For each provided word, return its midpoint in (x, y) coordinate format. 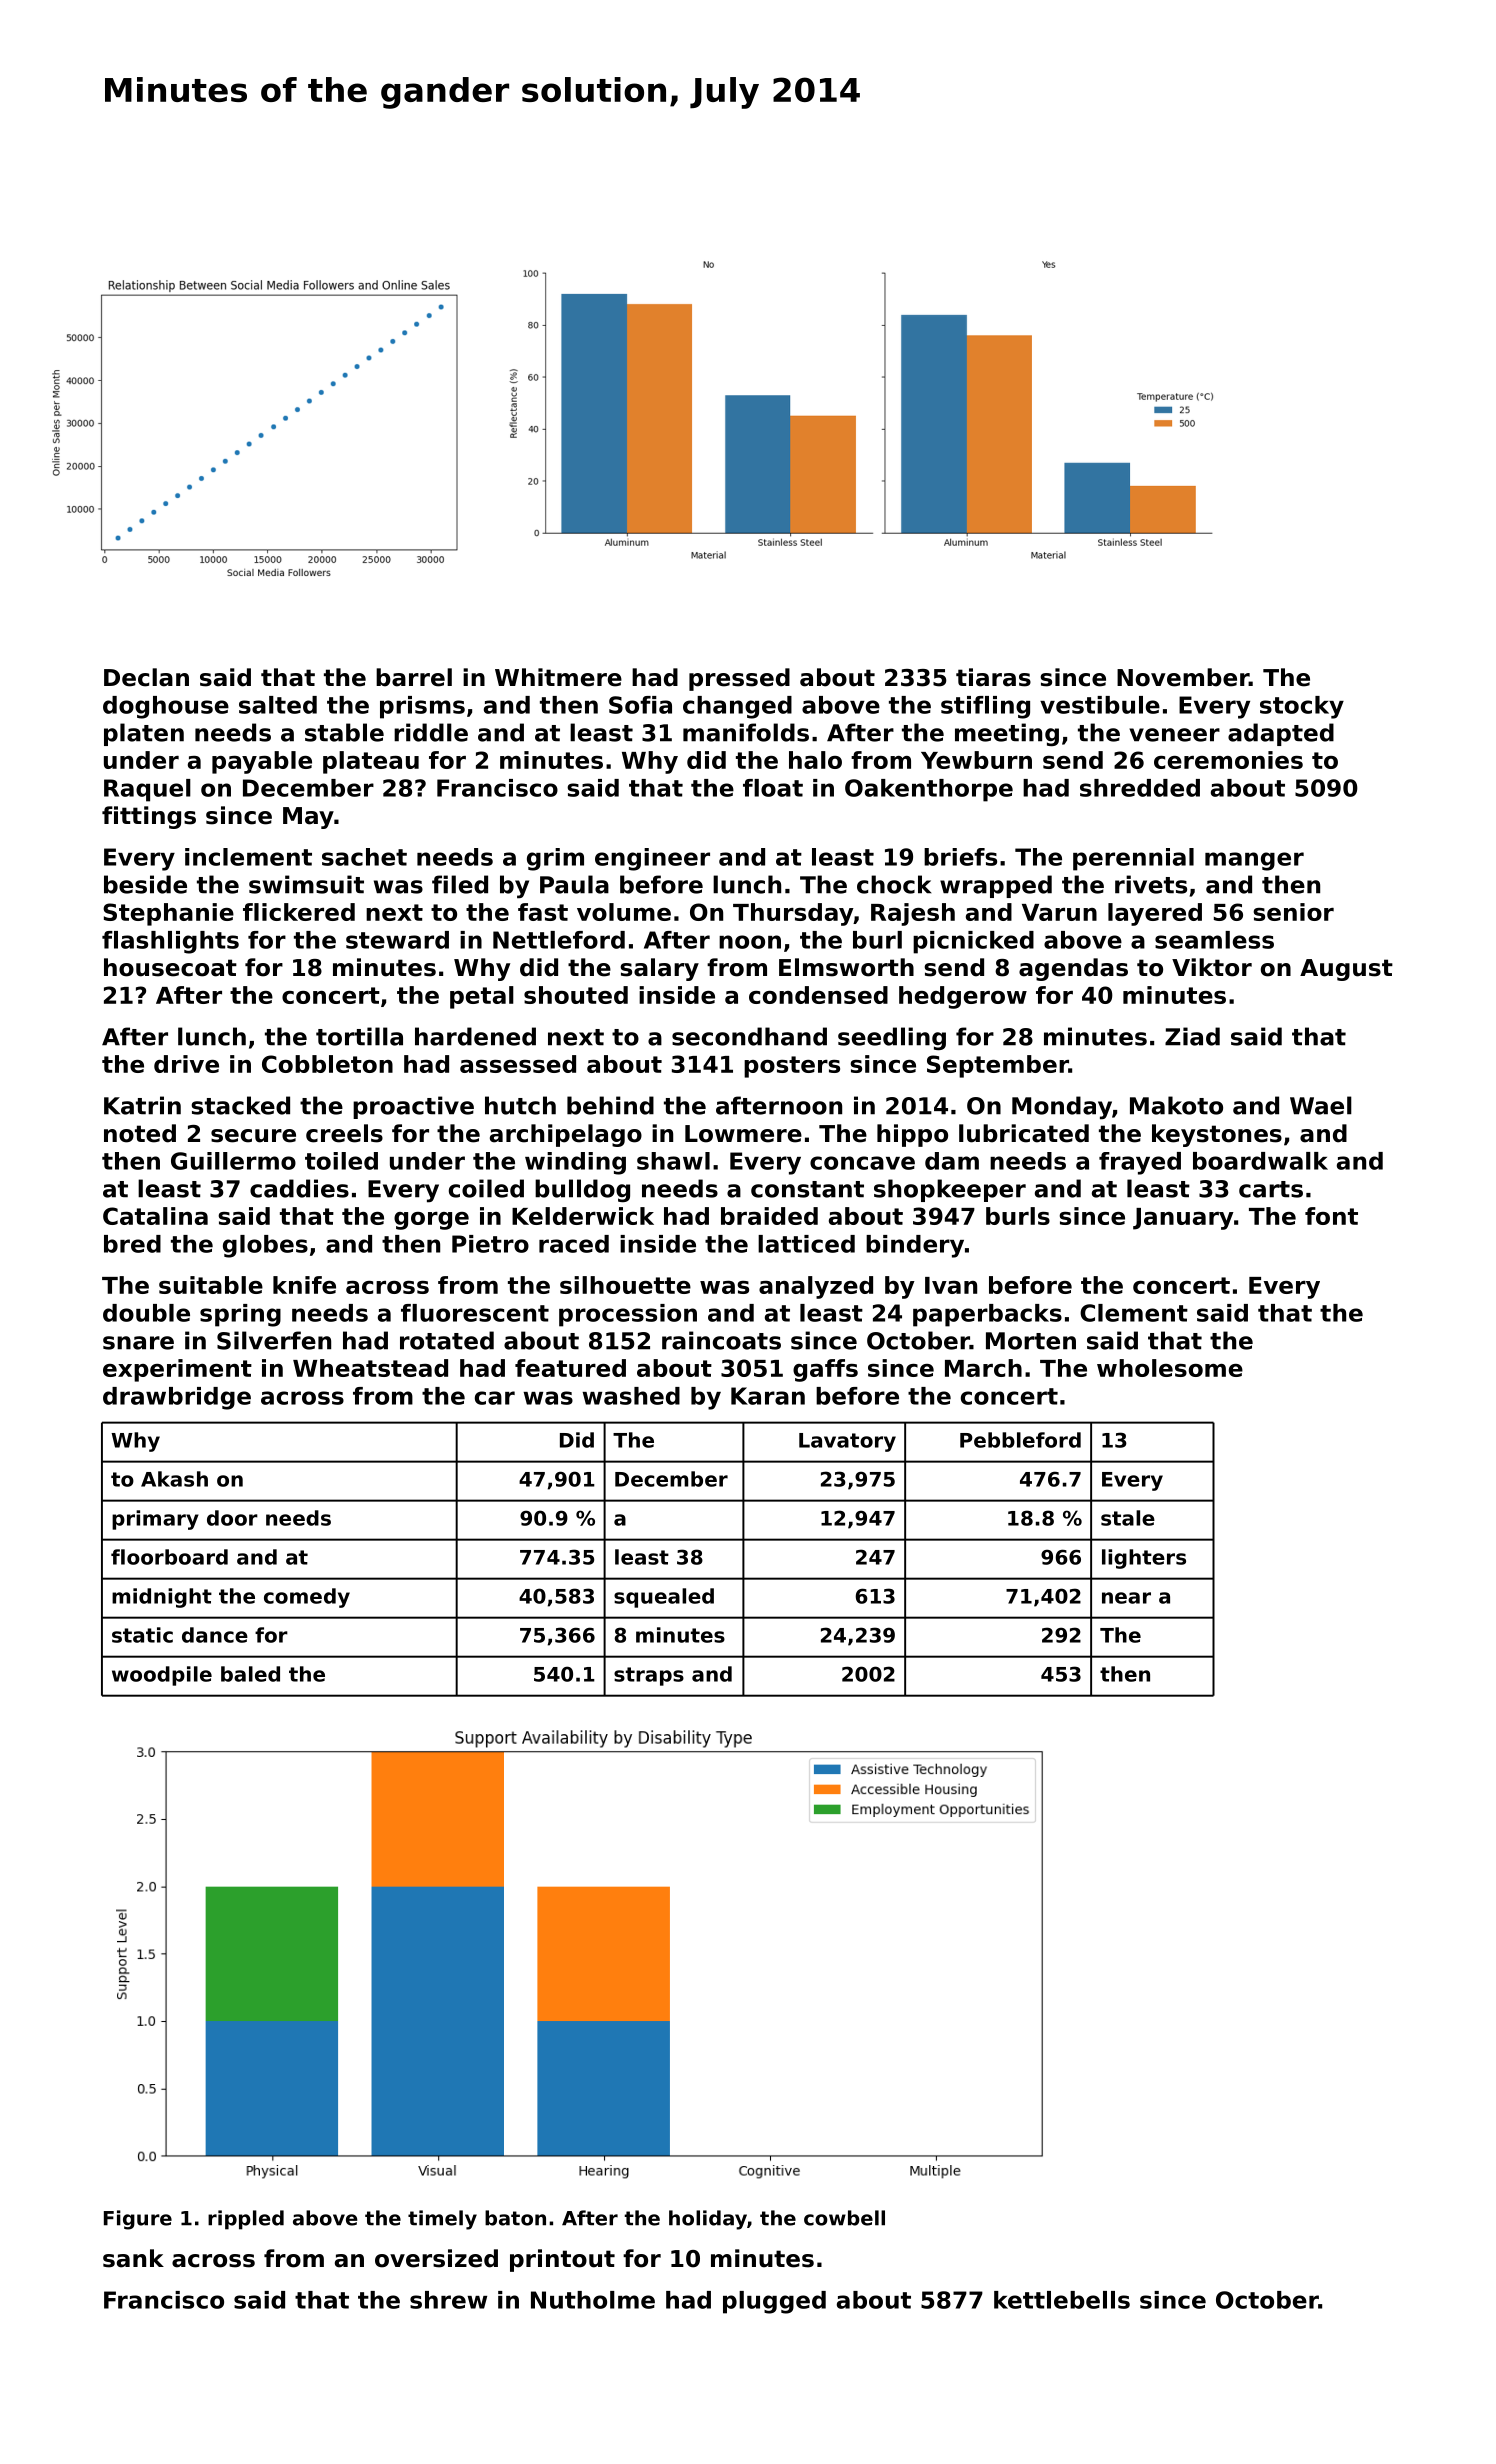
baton (515, 2218)
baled (250, 1674)
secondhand (749, 1036)
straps (649, 1676)
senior (1293, 912)
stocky (1302, 707)
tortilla (359, 1036)
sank (133, 2258)
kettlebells (1062, 2300)
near (1126, 1598)
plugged (774, 2302)
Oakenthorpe (929, 790)
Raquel (147, 790)
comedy (307, 1598)
